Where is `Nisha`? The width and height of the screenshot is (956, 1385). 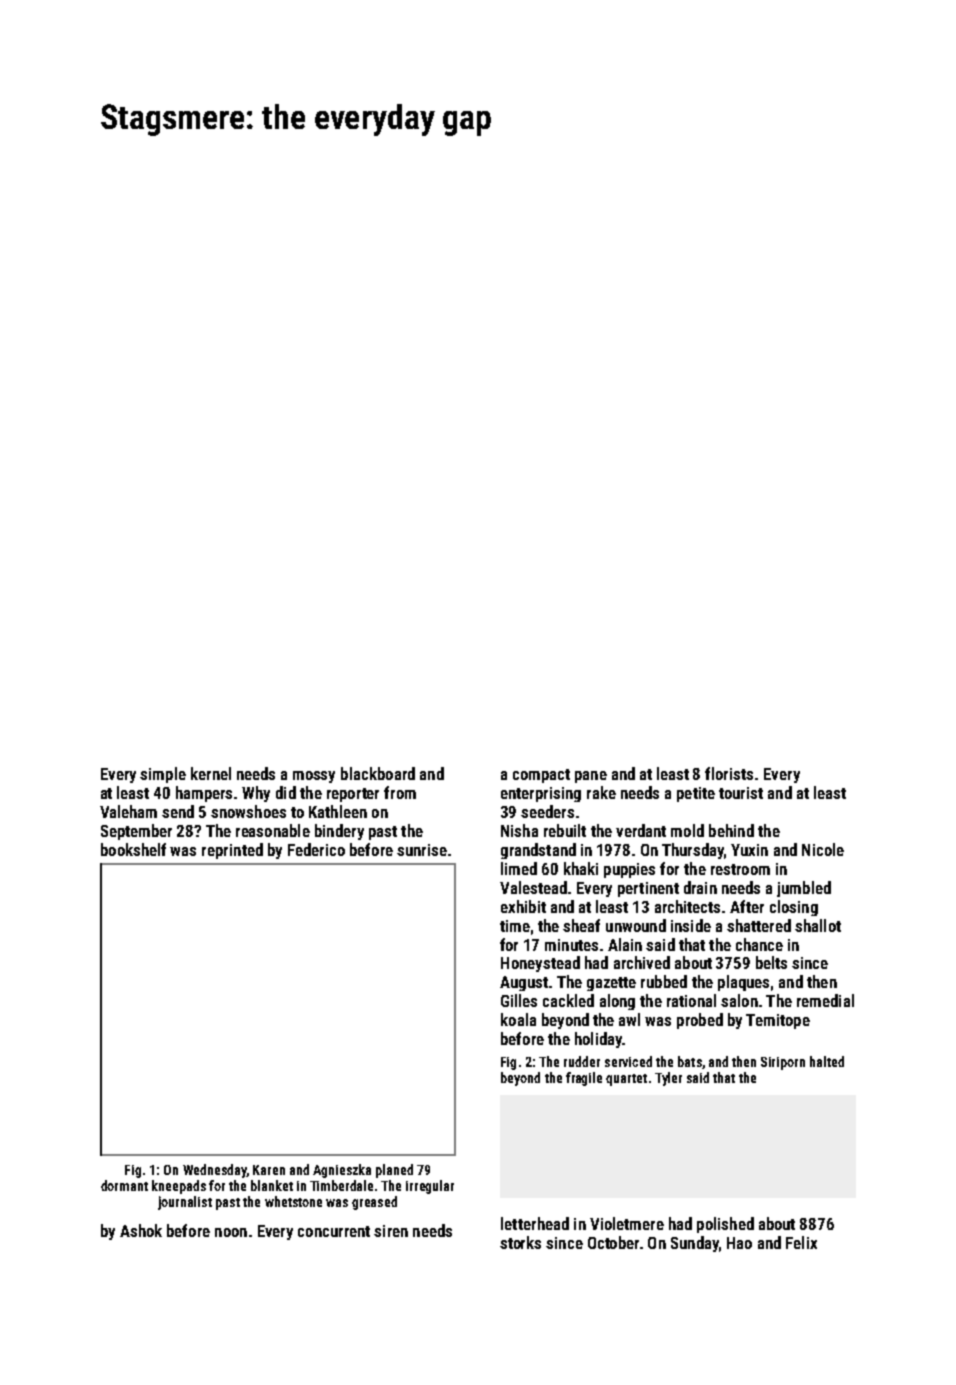
Nisha is located at coordinates (519, 830).
